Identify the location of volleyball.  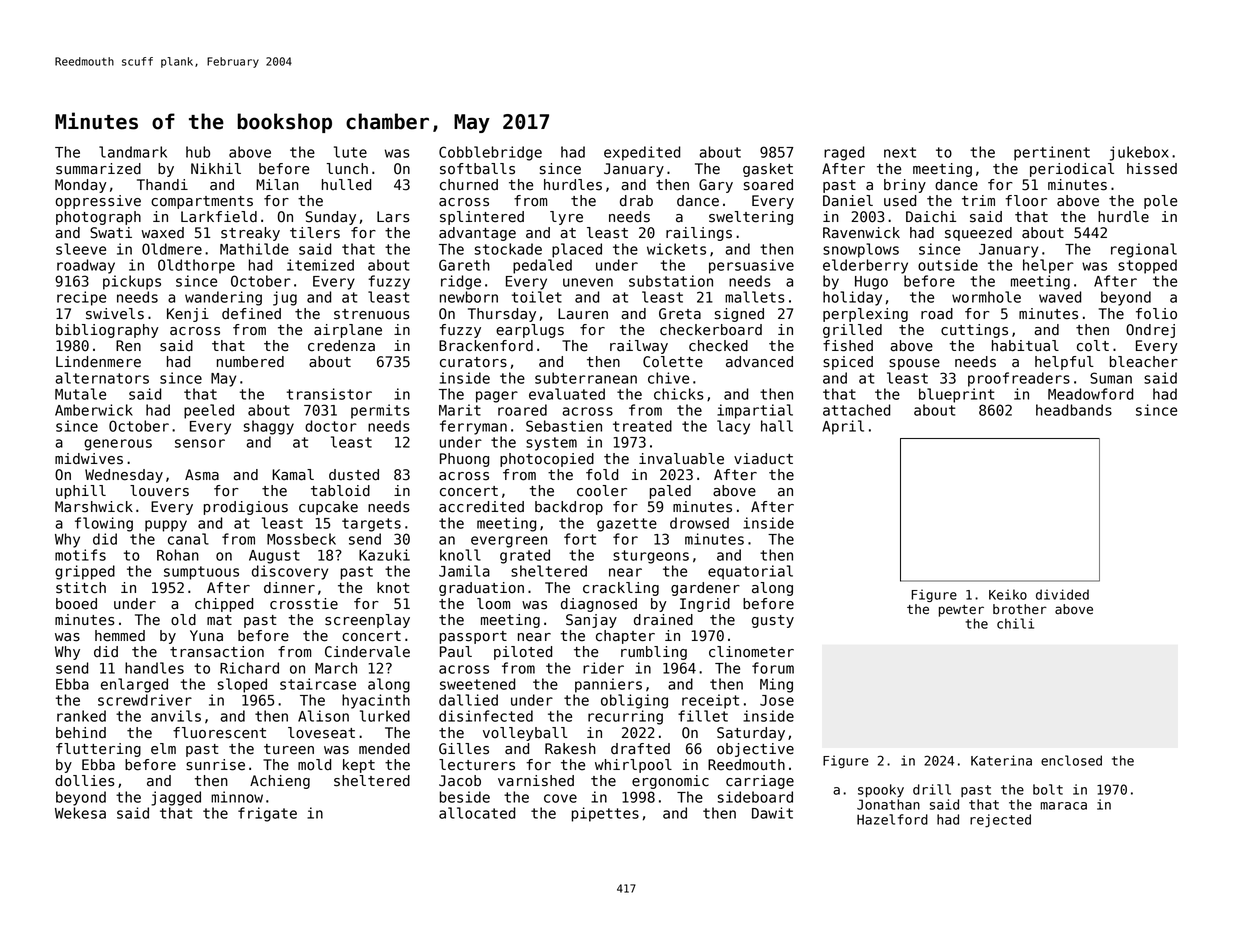
(525, 734).
